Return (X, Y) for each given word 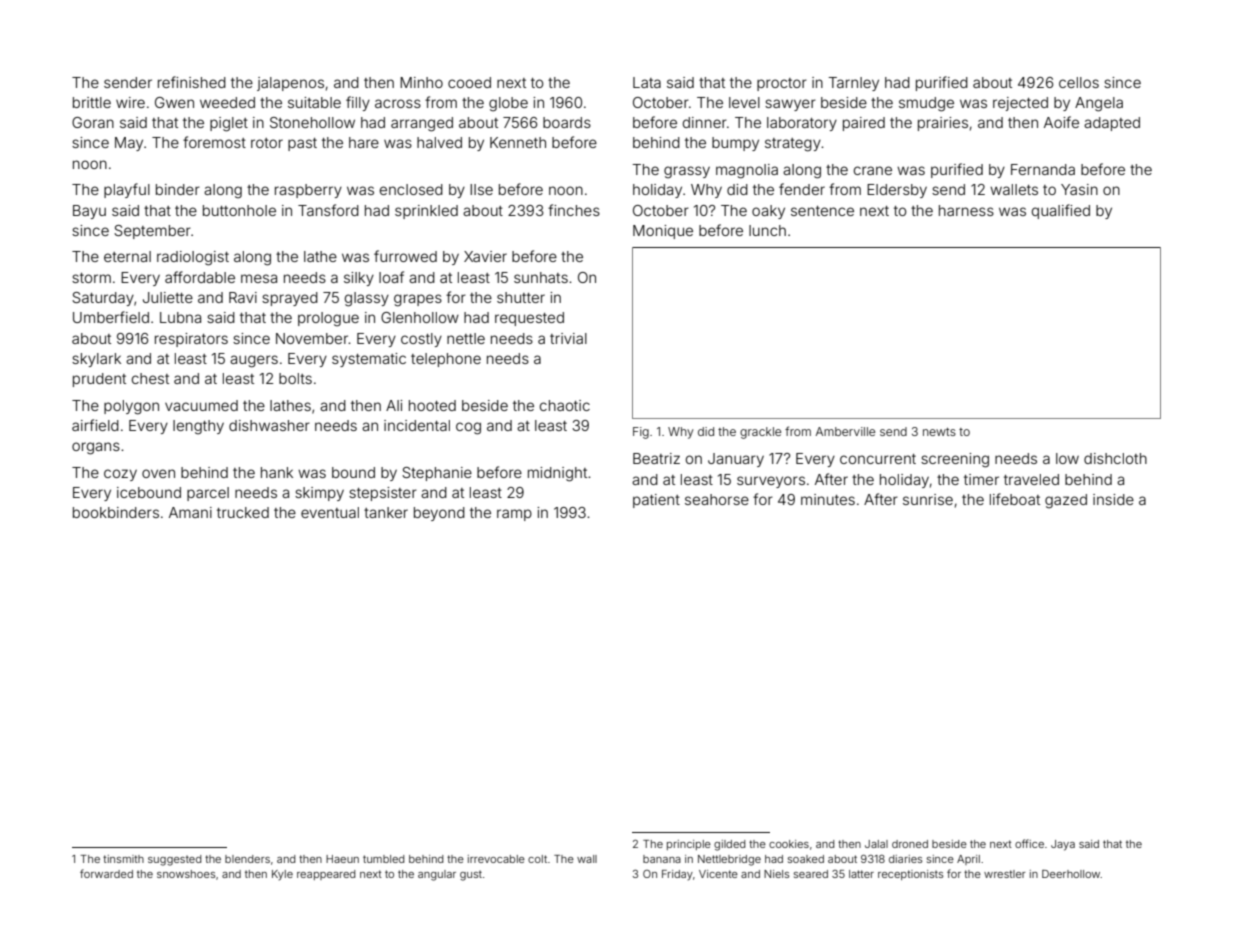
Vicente (718, 874)
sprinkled (426, 212)
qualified (1061, 211)
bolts (295, 378)
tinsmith (123, 859)
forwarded (106, 873)
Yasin (1079, 189)
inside (1113, 499)
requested (529, 319)
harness (966, 210)
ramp (514, 515)
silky (359, 279)
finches (574, 210)
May (129, 144)
